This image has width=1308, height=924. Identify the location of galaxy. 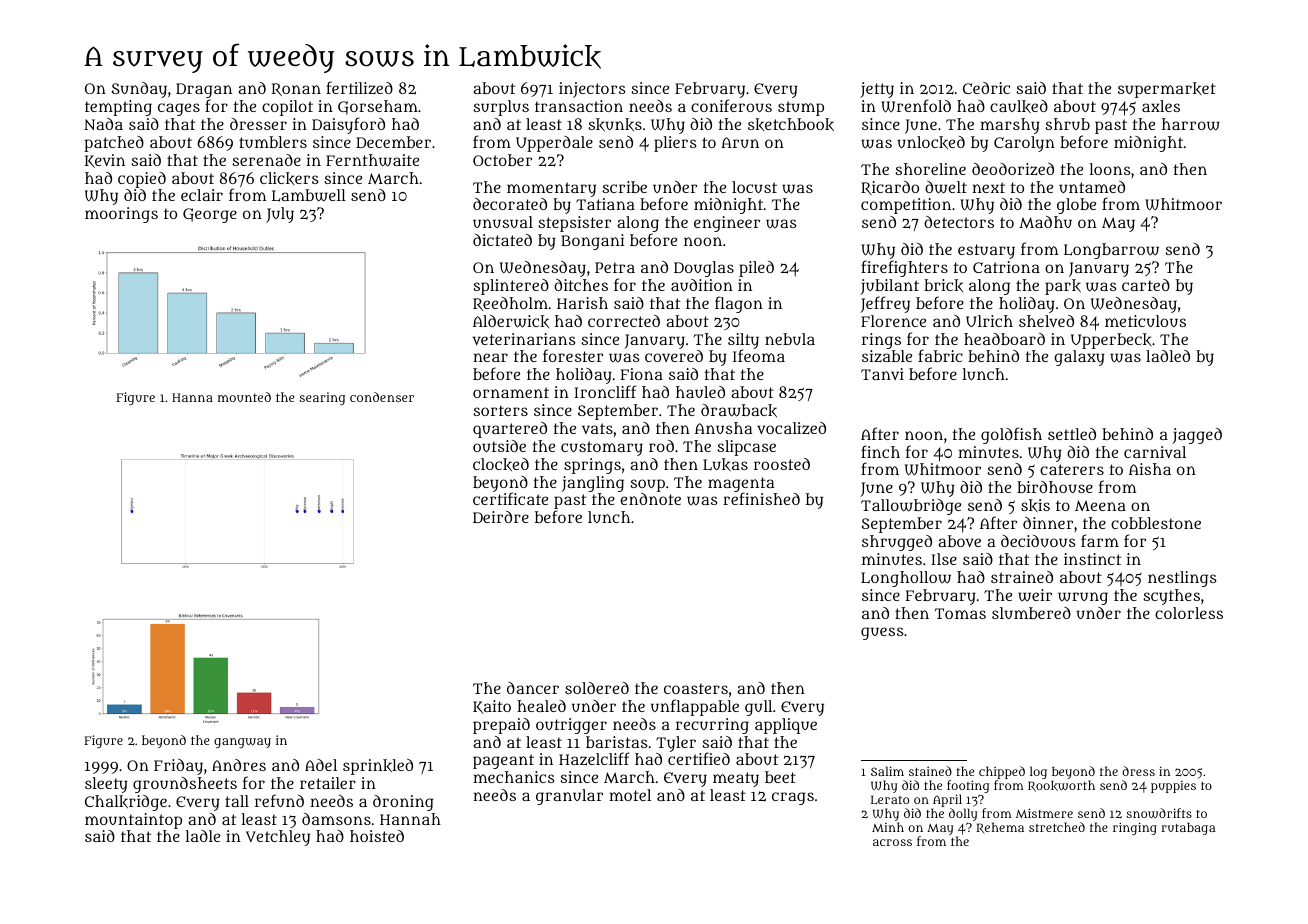
(1079, 358).
